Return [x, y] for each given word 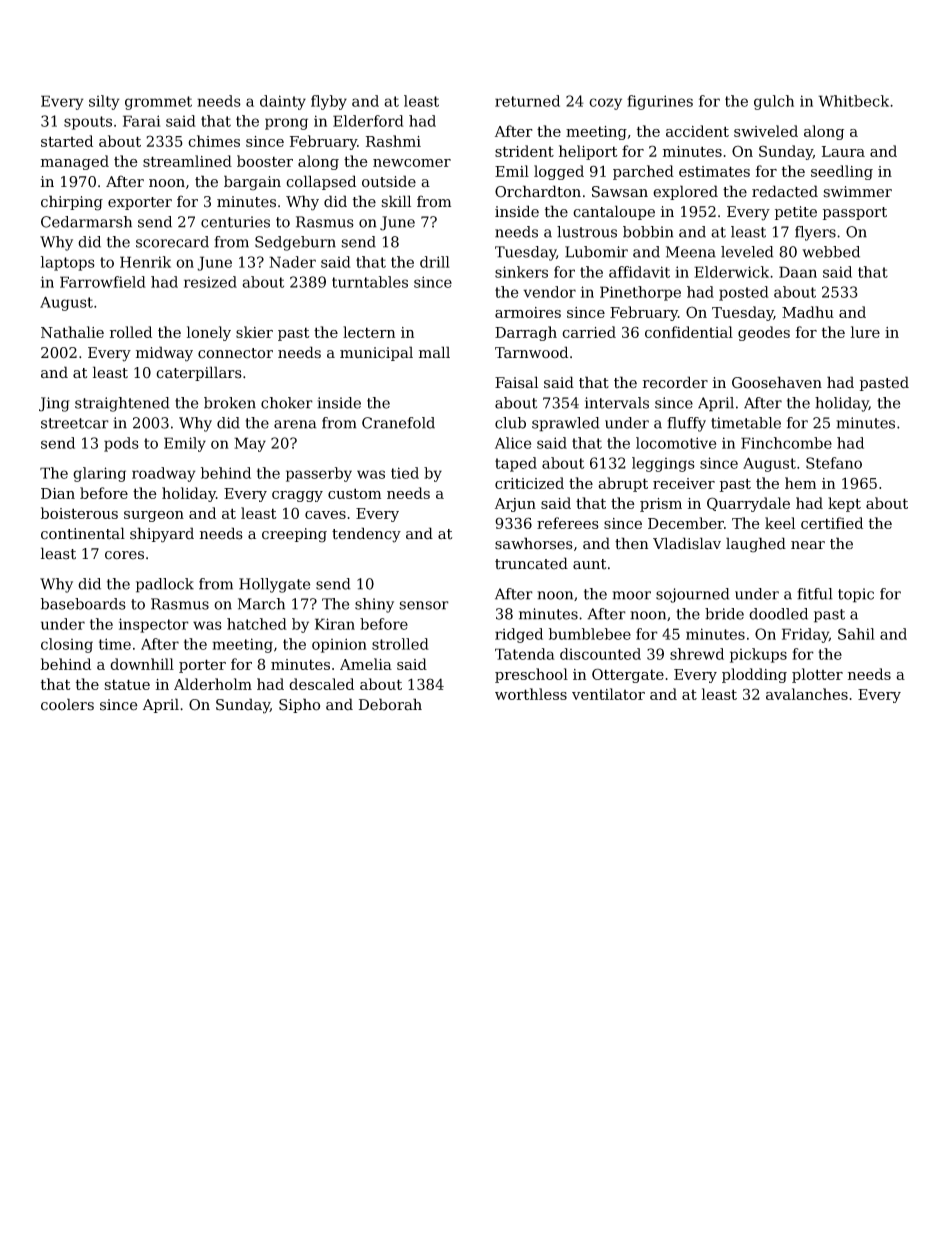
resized [210, 282]
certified [832, 523]
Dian [58, 493]
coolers [67, 704]
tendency [366, 535]
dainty [283, 102]
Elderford [368, 121]
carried [589, 332]
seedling [842, 172]
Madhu [808, 312]
